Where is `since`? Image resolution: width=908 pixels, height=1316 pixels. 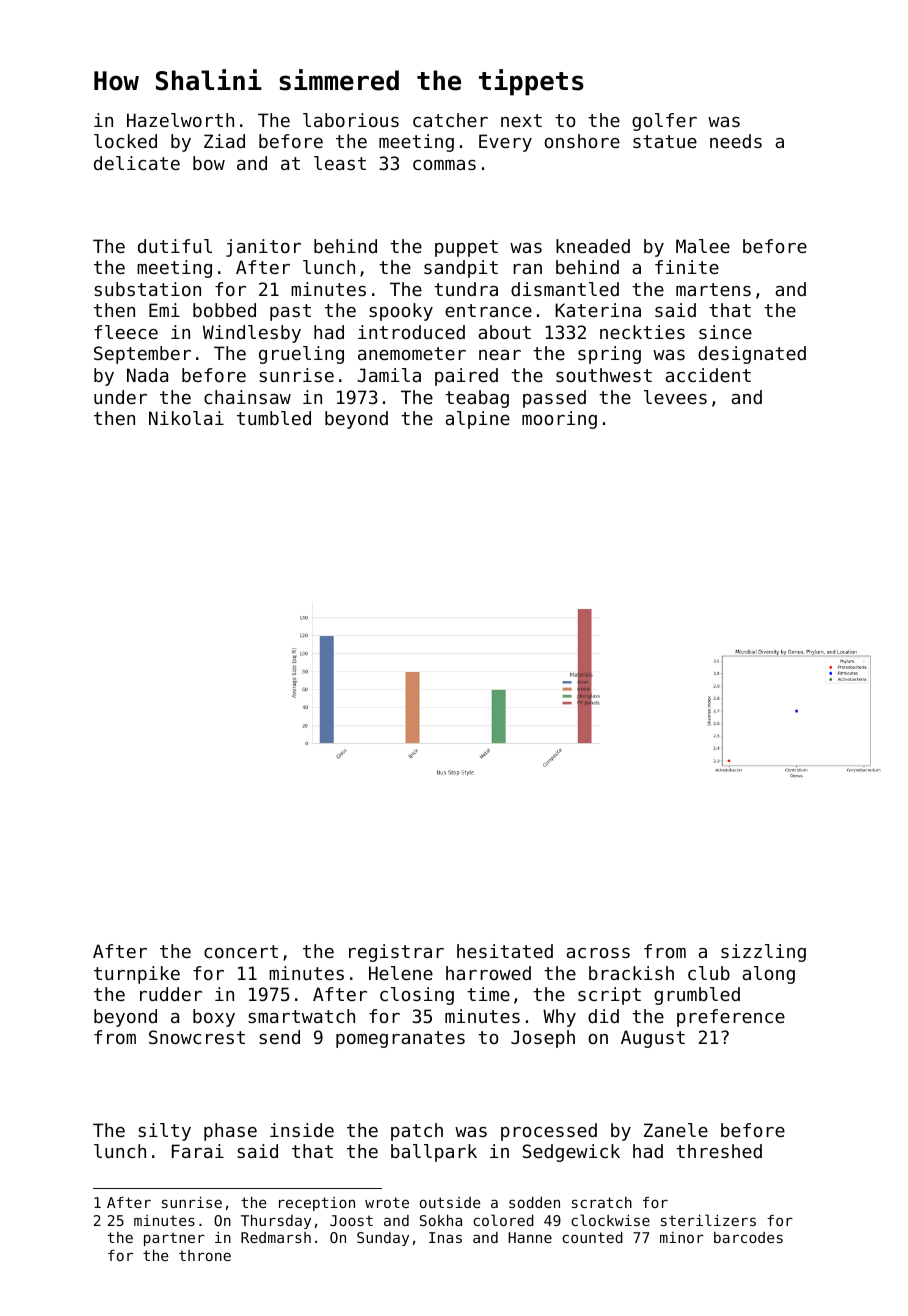
since is located at coordinates (725, 332).
